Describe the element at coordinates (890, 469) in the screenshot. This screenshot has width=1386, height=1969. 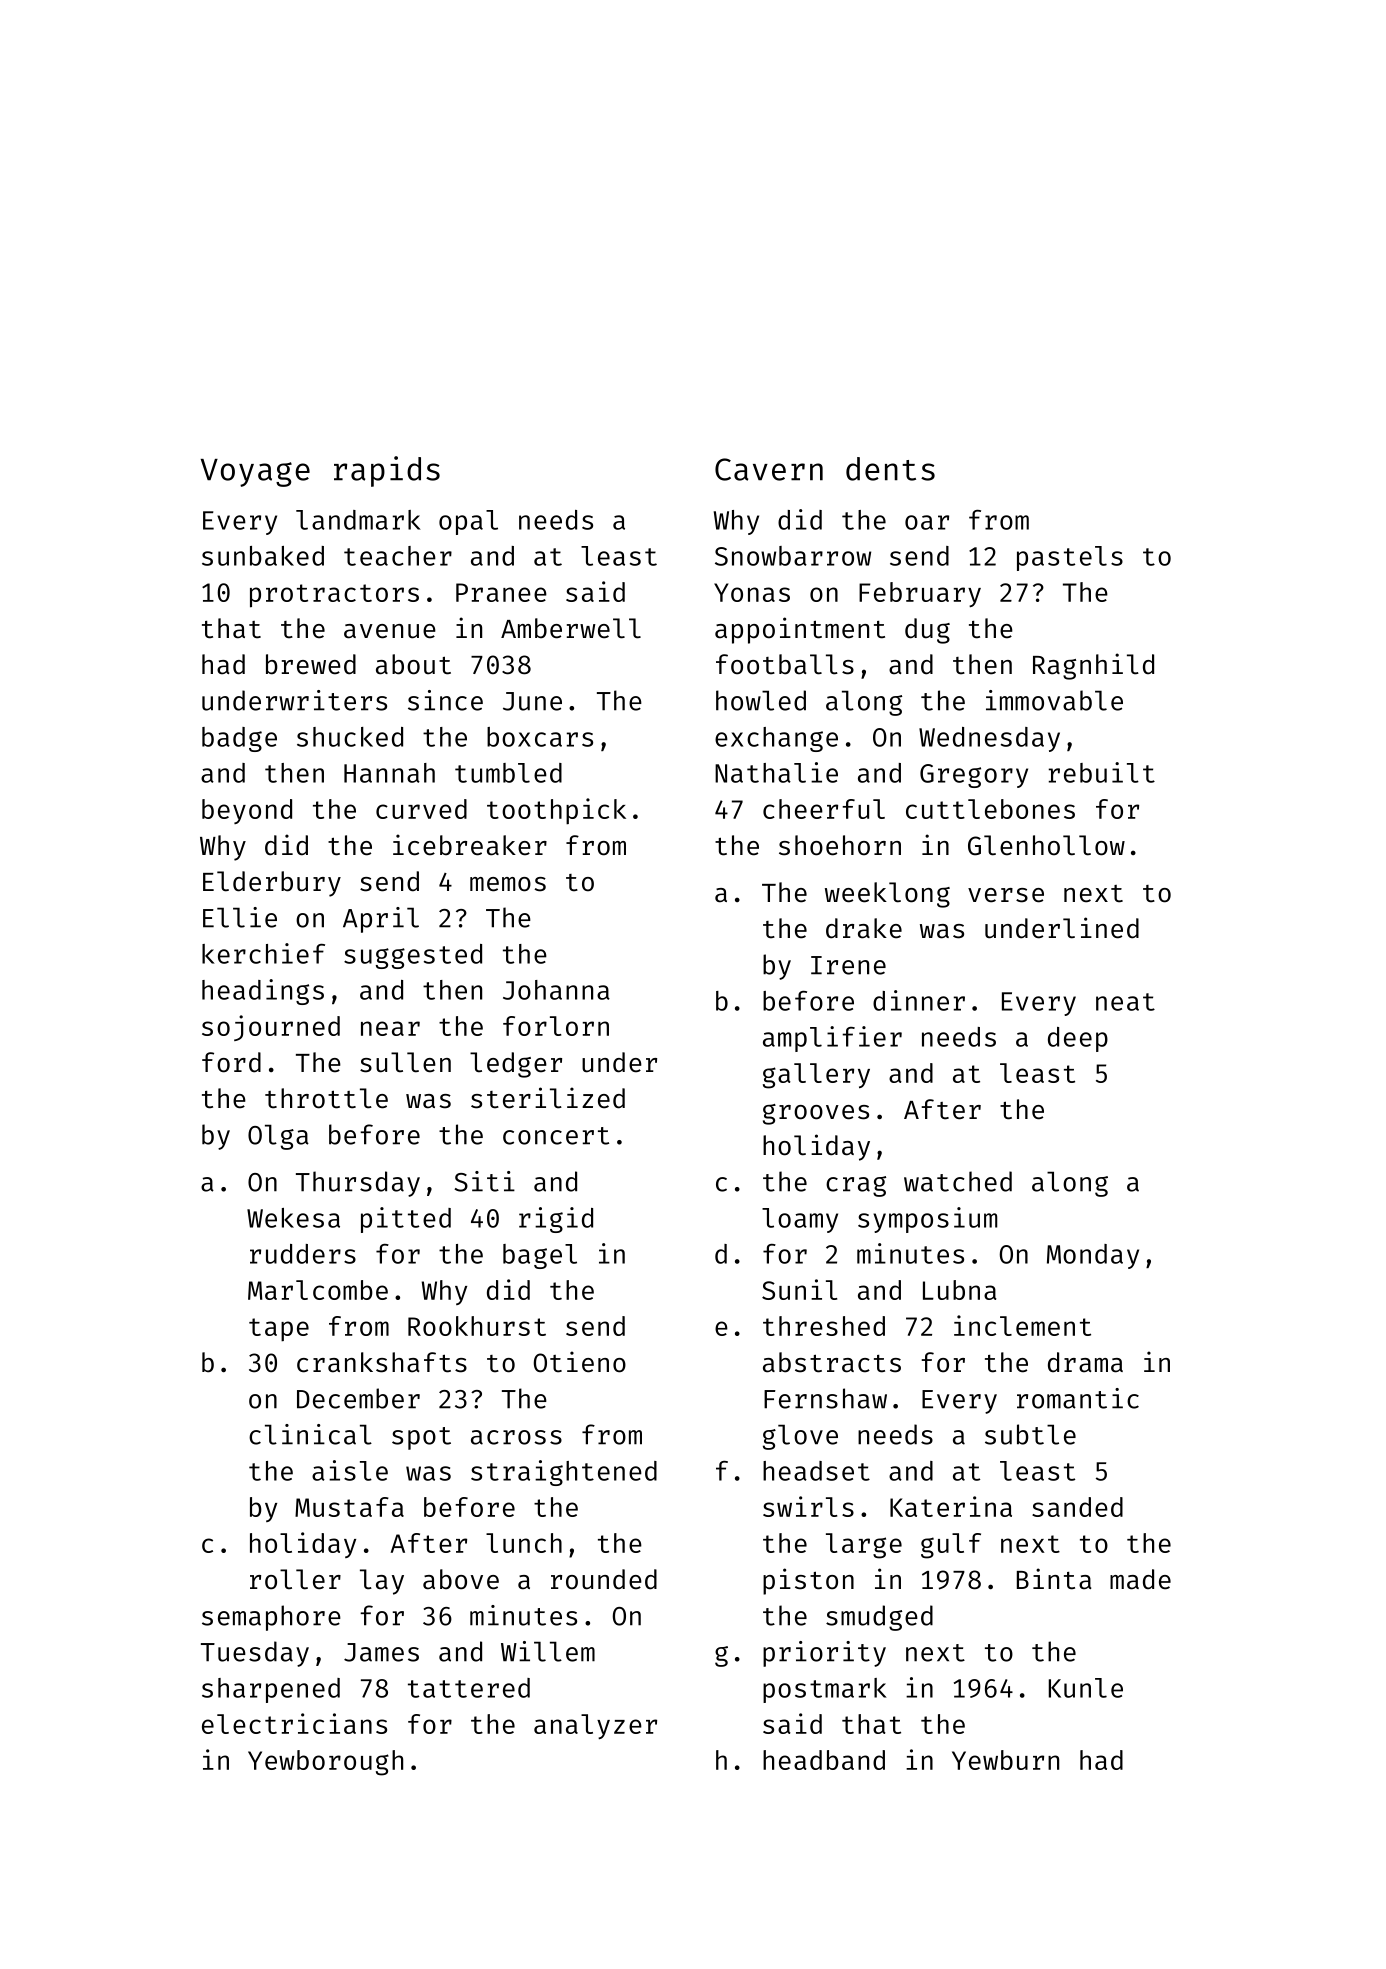
I see `dents` at that location.
